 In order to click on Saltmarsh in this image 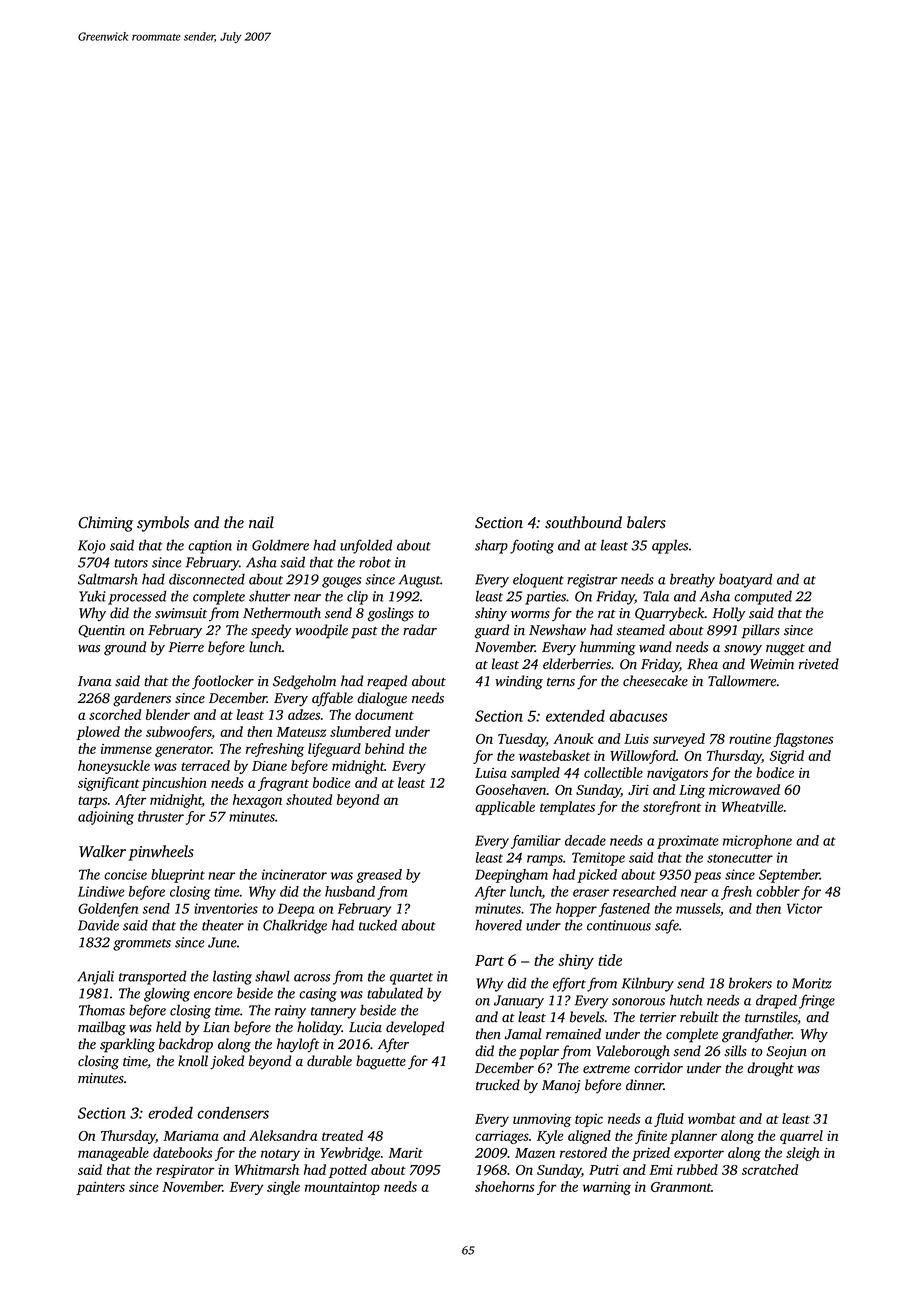, I will do `click(108, 579)`.
